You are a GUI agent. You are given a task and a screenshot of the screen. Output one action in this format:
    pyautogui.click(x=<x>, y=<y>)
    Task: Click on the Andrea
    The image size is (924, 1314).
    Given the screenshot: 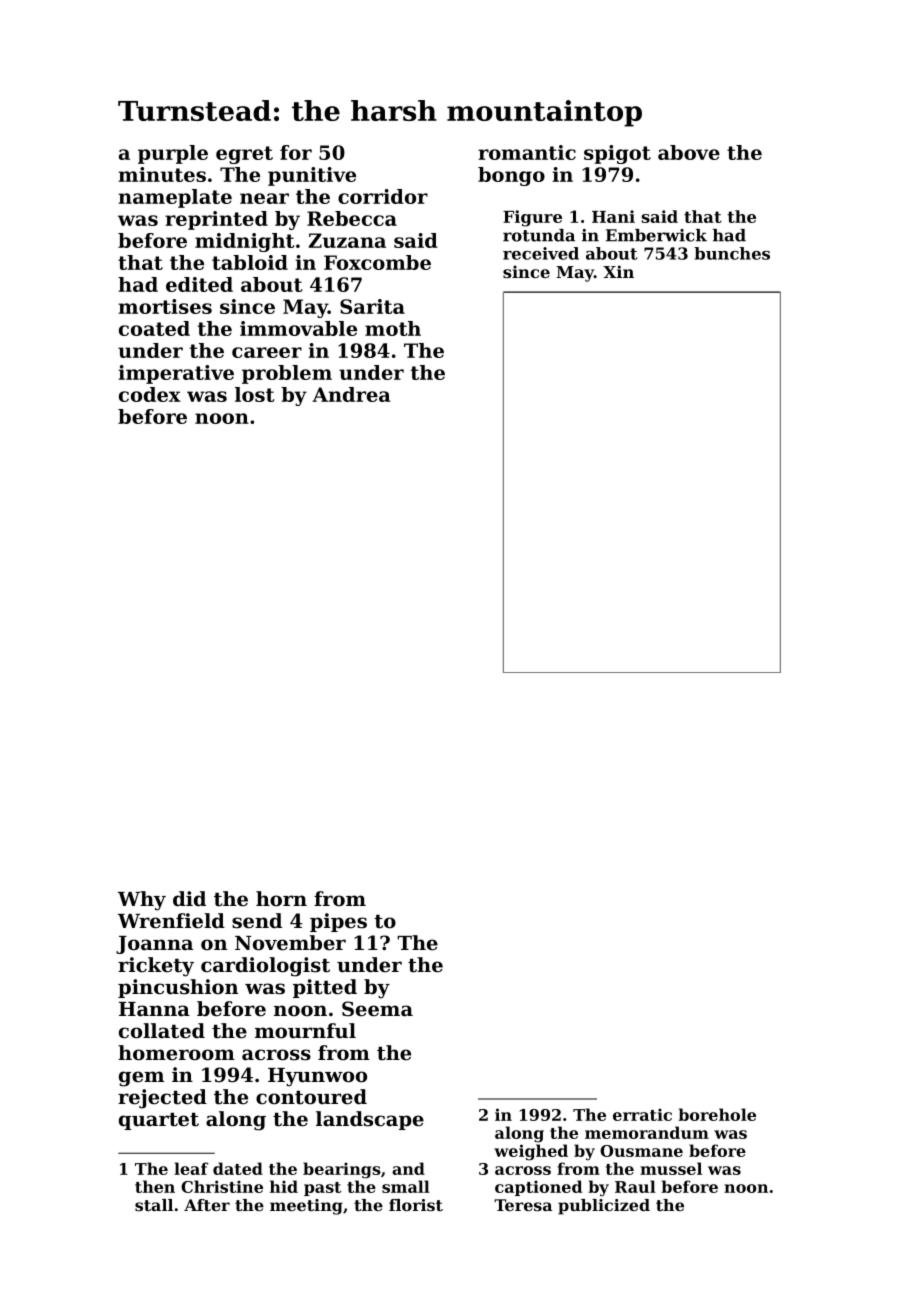 What is the action you would take?
    pyautogui.click(x=351, y=394)
